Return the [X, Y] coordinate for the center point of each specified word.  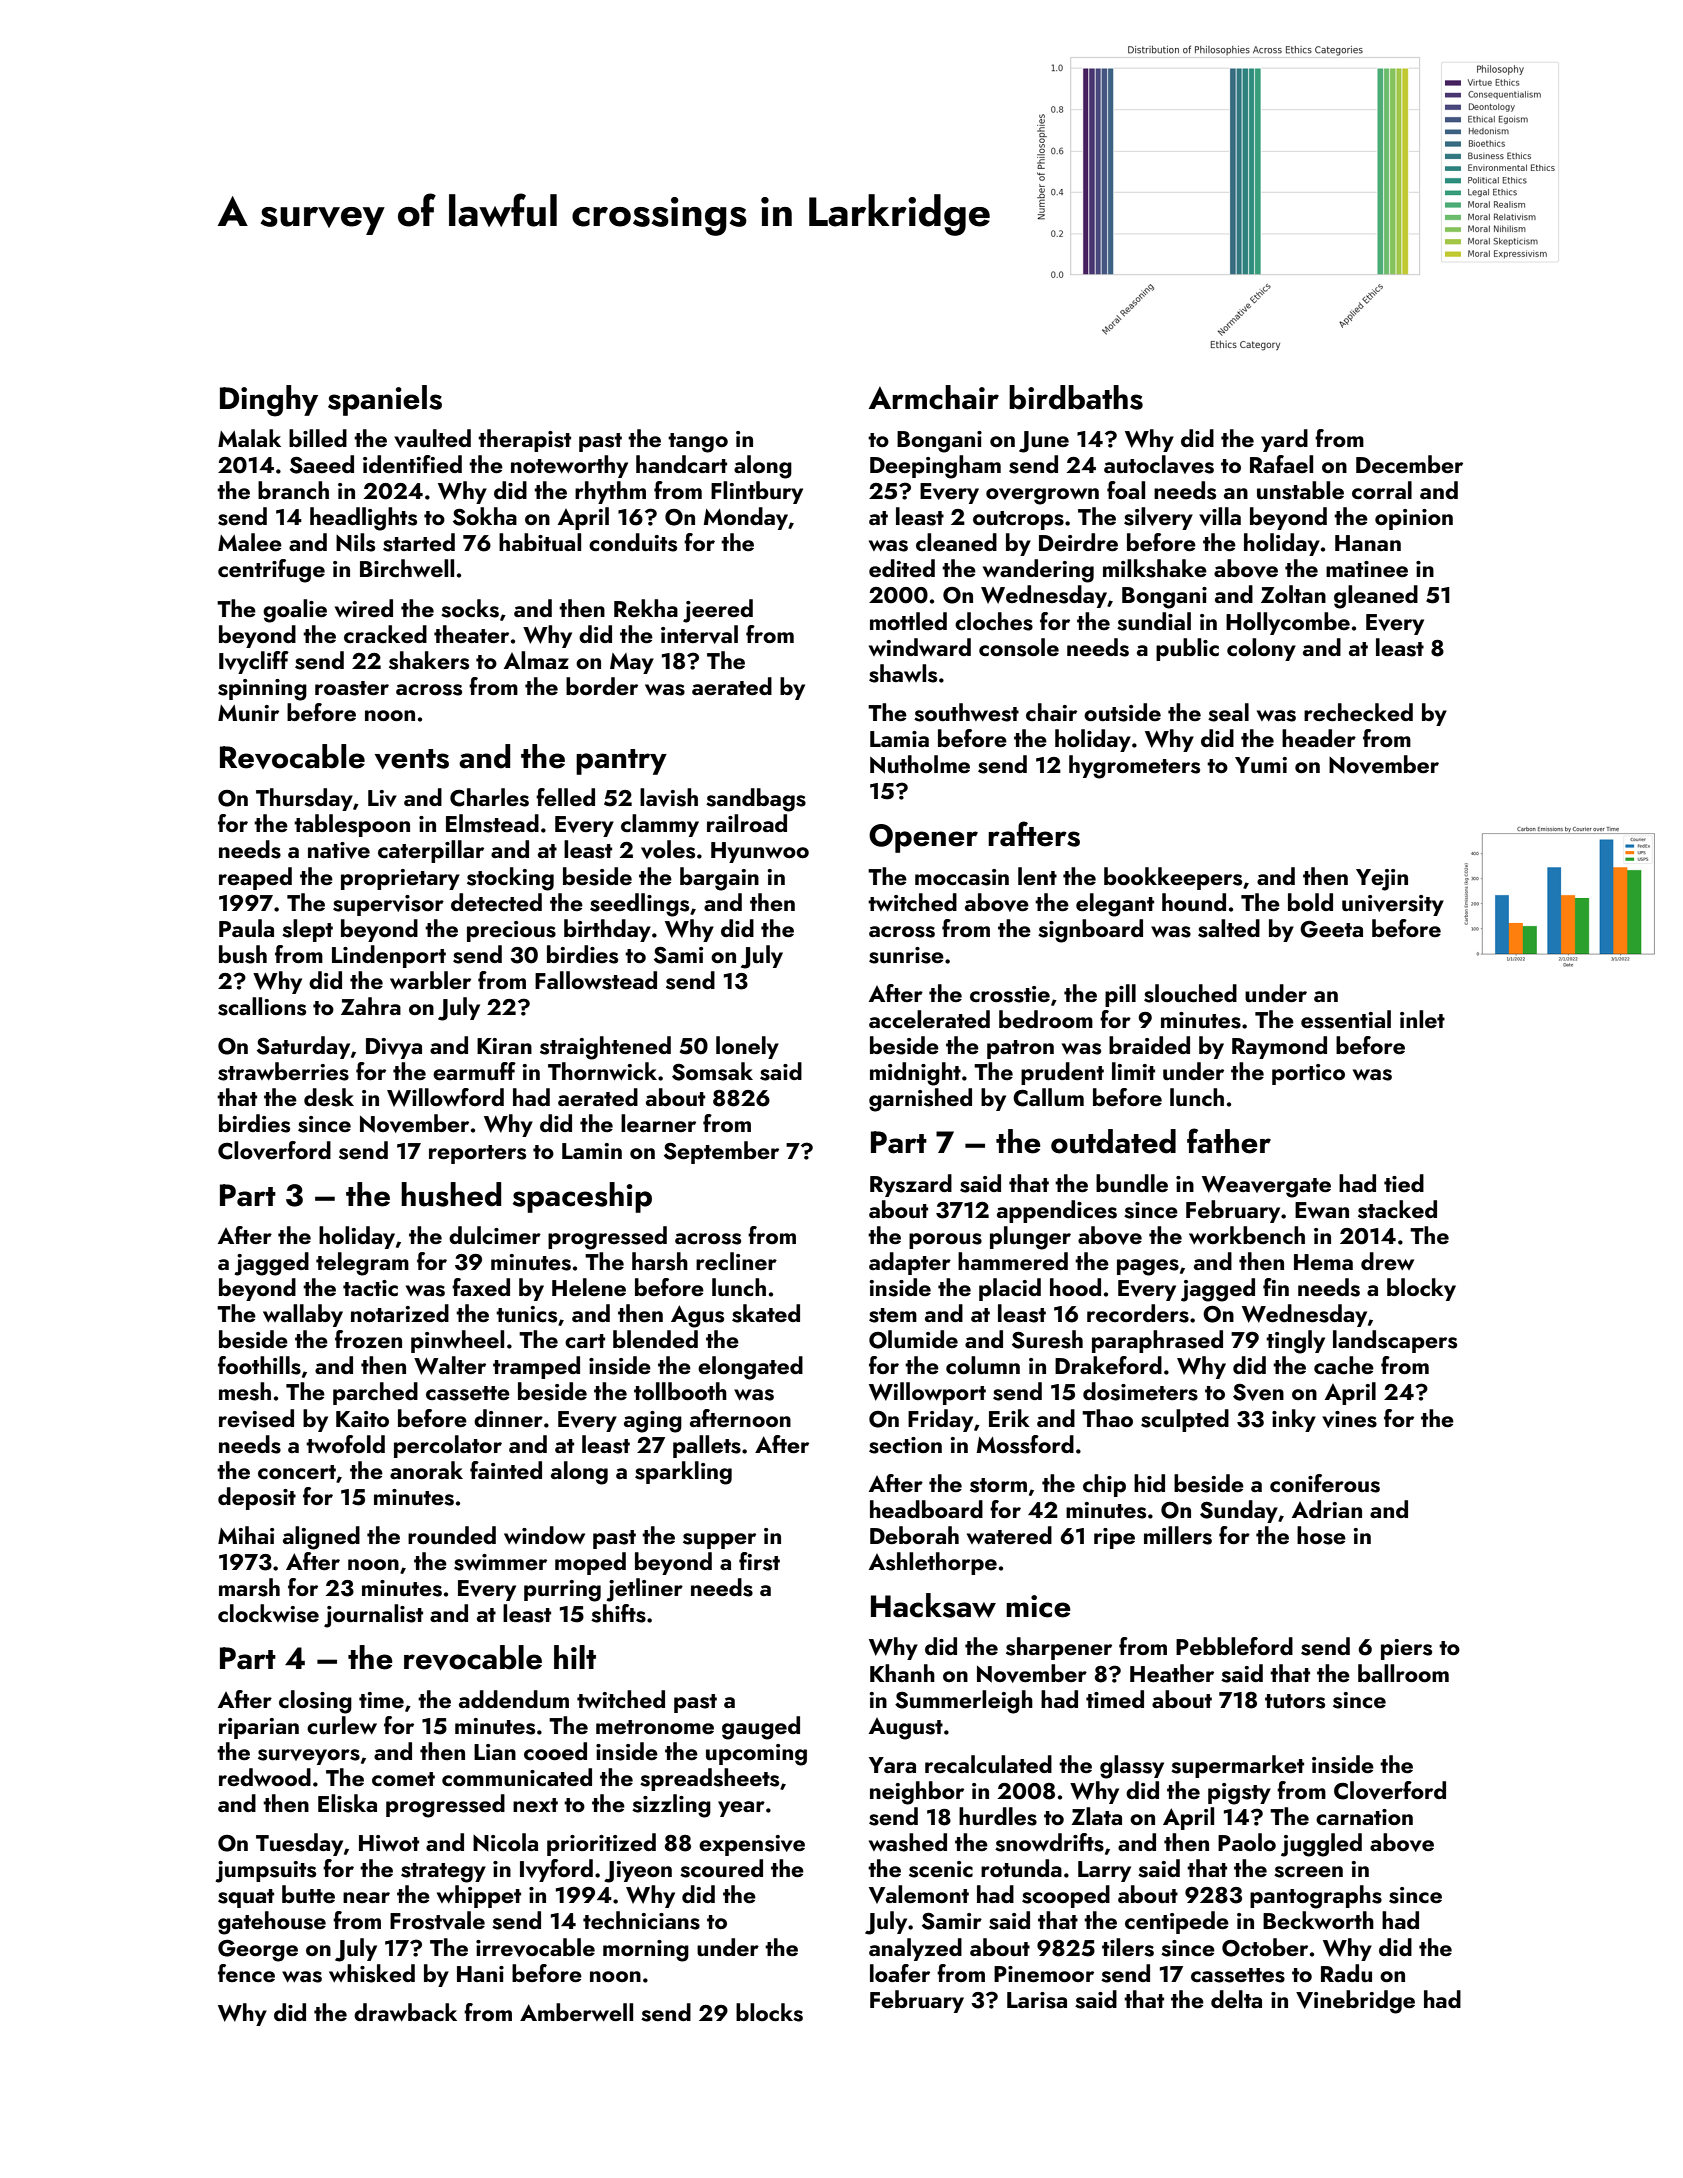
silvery [1158, 518]
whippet [479, 1896]
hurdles [998, 1816]
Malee [250, 542]
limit [1133, 1071]
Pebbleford [1234, 1646]
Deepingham [935, 467]
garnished [920, 1100]
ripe [1114, 1538]
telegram [362, 1264]
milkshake [1155, 568]
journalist [373, 1616]
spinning [262, 690]
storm [998, 1485]
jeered [718, 611]
